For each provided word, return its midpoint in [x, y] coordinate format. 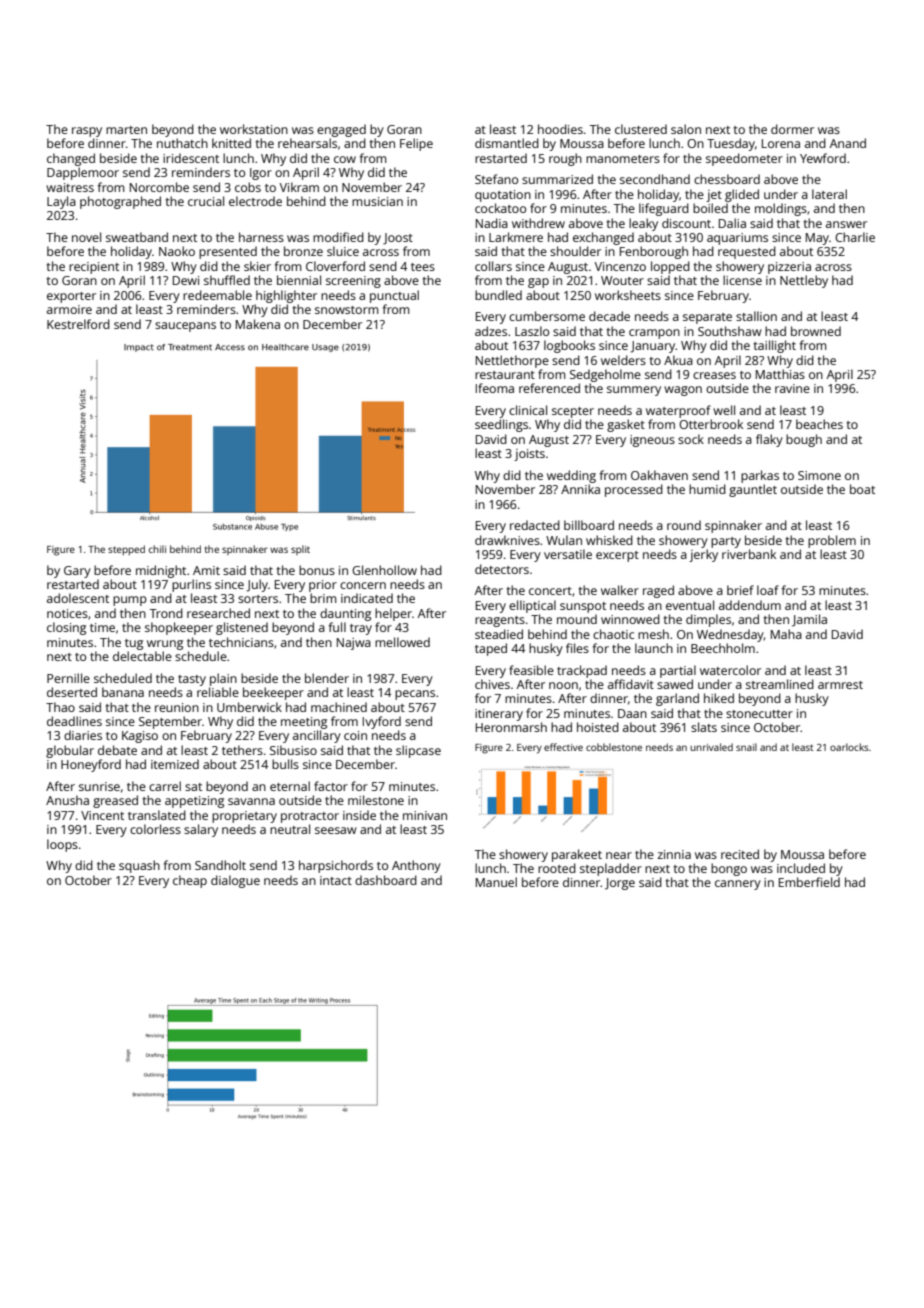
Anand [848, 143]
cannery [738, 885]
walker [620, 590]
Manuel [496, 882]
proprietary [244, 817]
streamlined [780, 684]
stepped [126, 550]
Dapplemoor [83, 173]
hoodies [560, 129]
